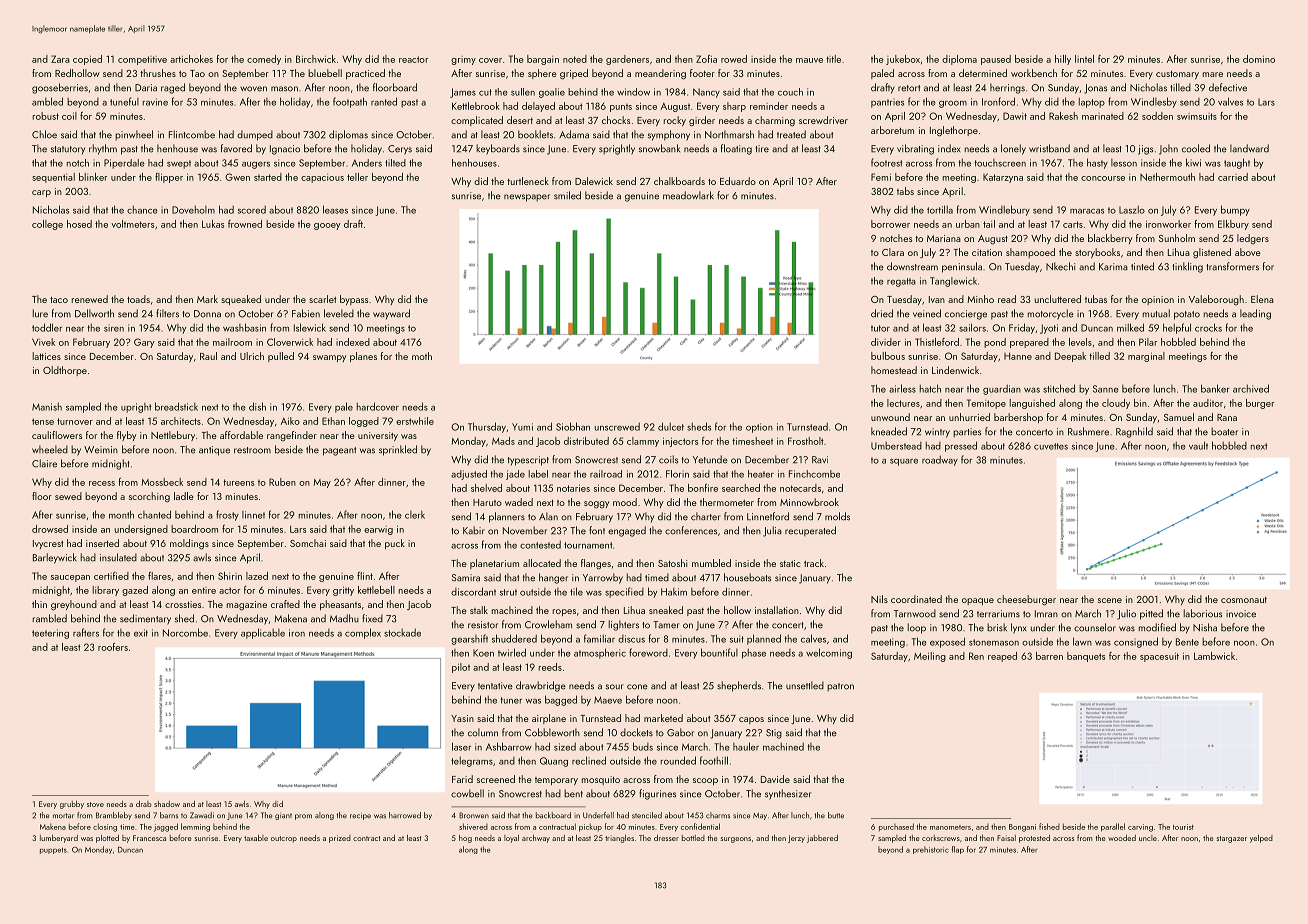 This image has height=924, width=1308. What do you see at coordinates (284, 839) in the image?
I see `outcrop` at bounding box center [284, 839].
